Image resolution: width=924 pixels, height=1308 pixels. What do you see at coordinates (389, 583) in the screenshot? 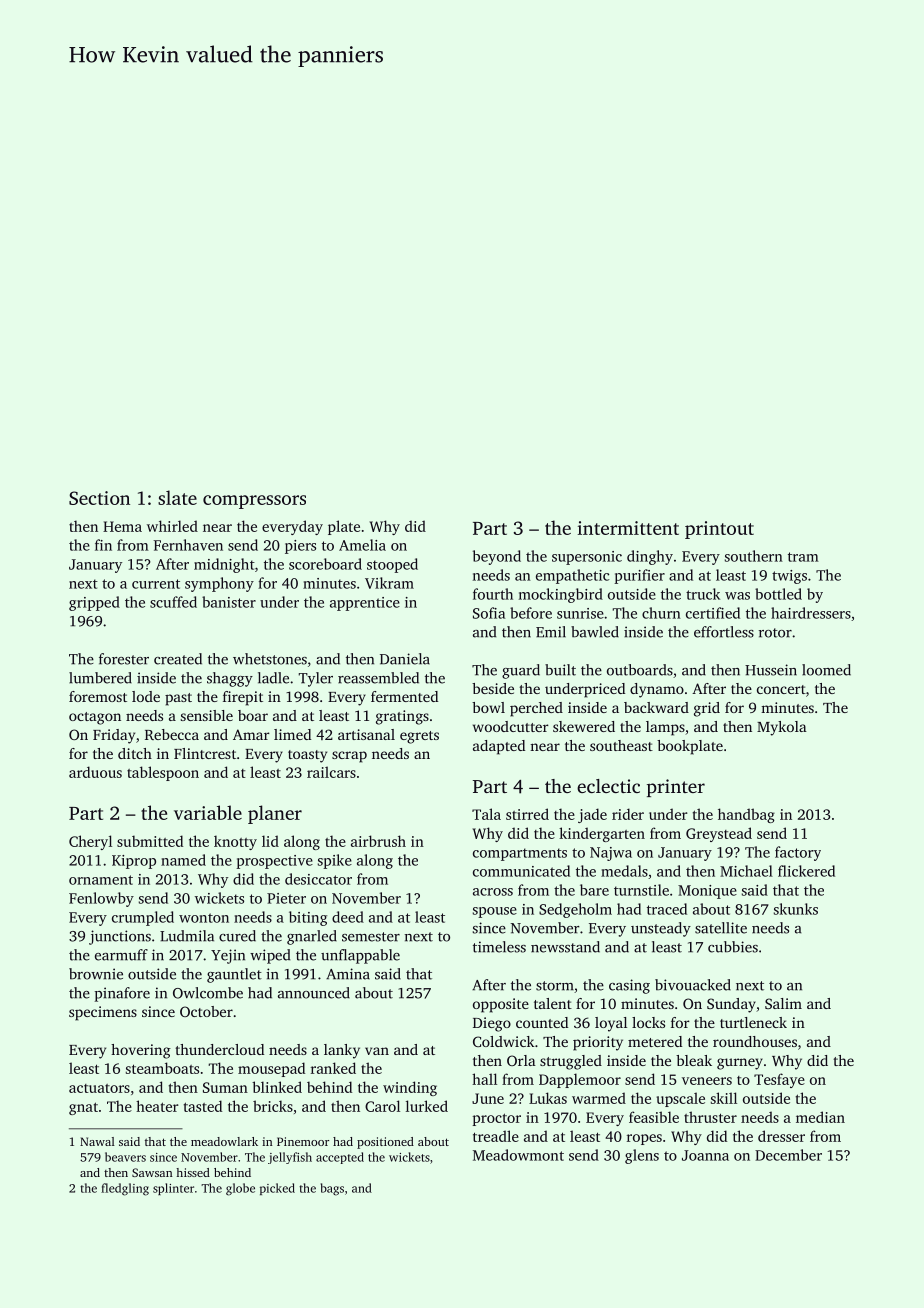
I see `Vikram` at bounding box center [389, 583].
